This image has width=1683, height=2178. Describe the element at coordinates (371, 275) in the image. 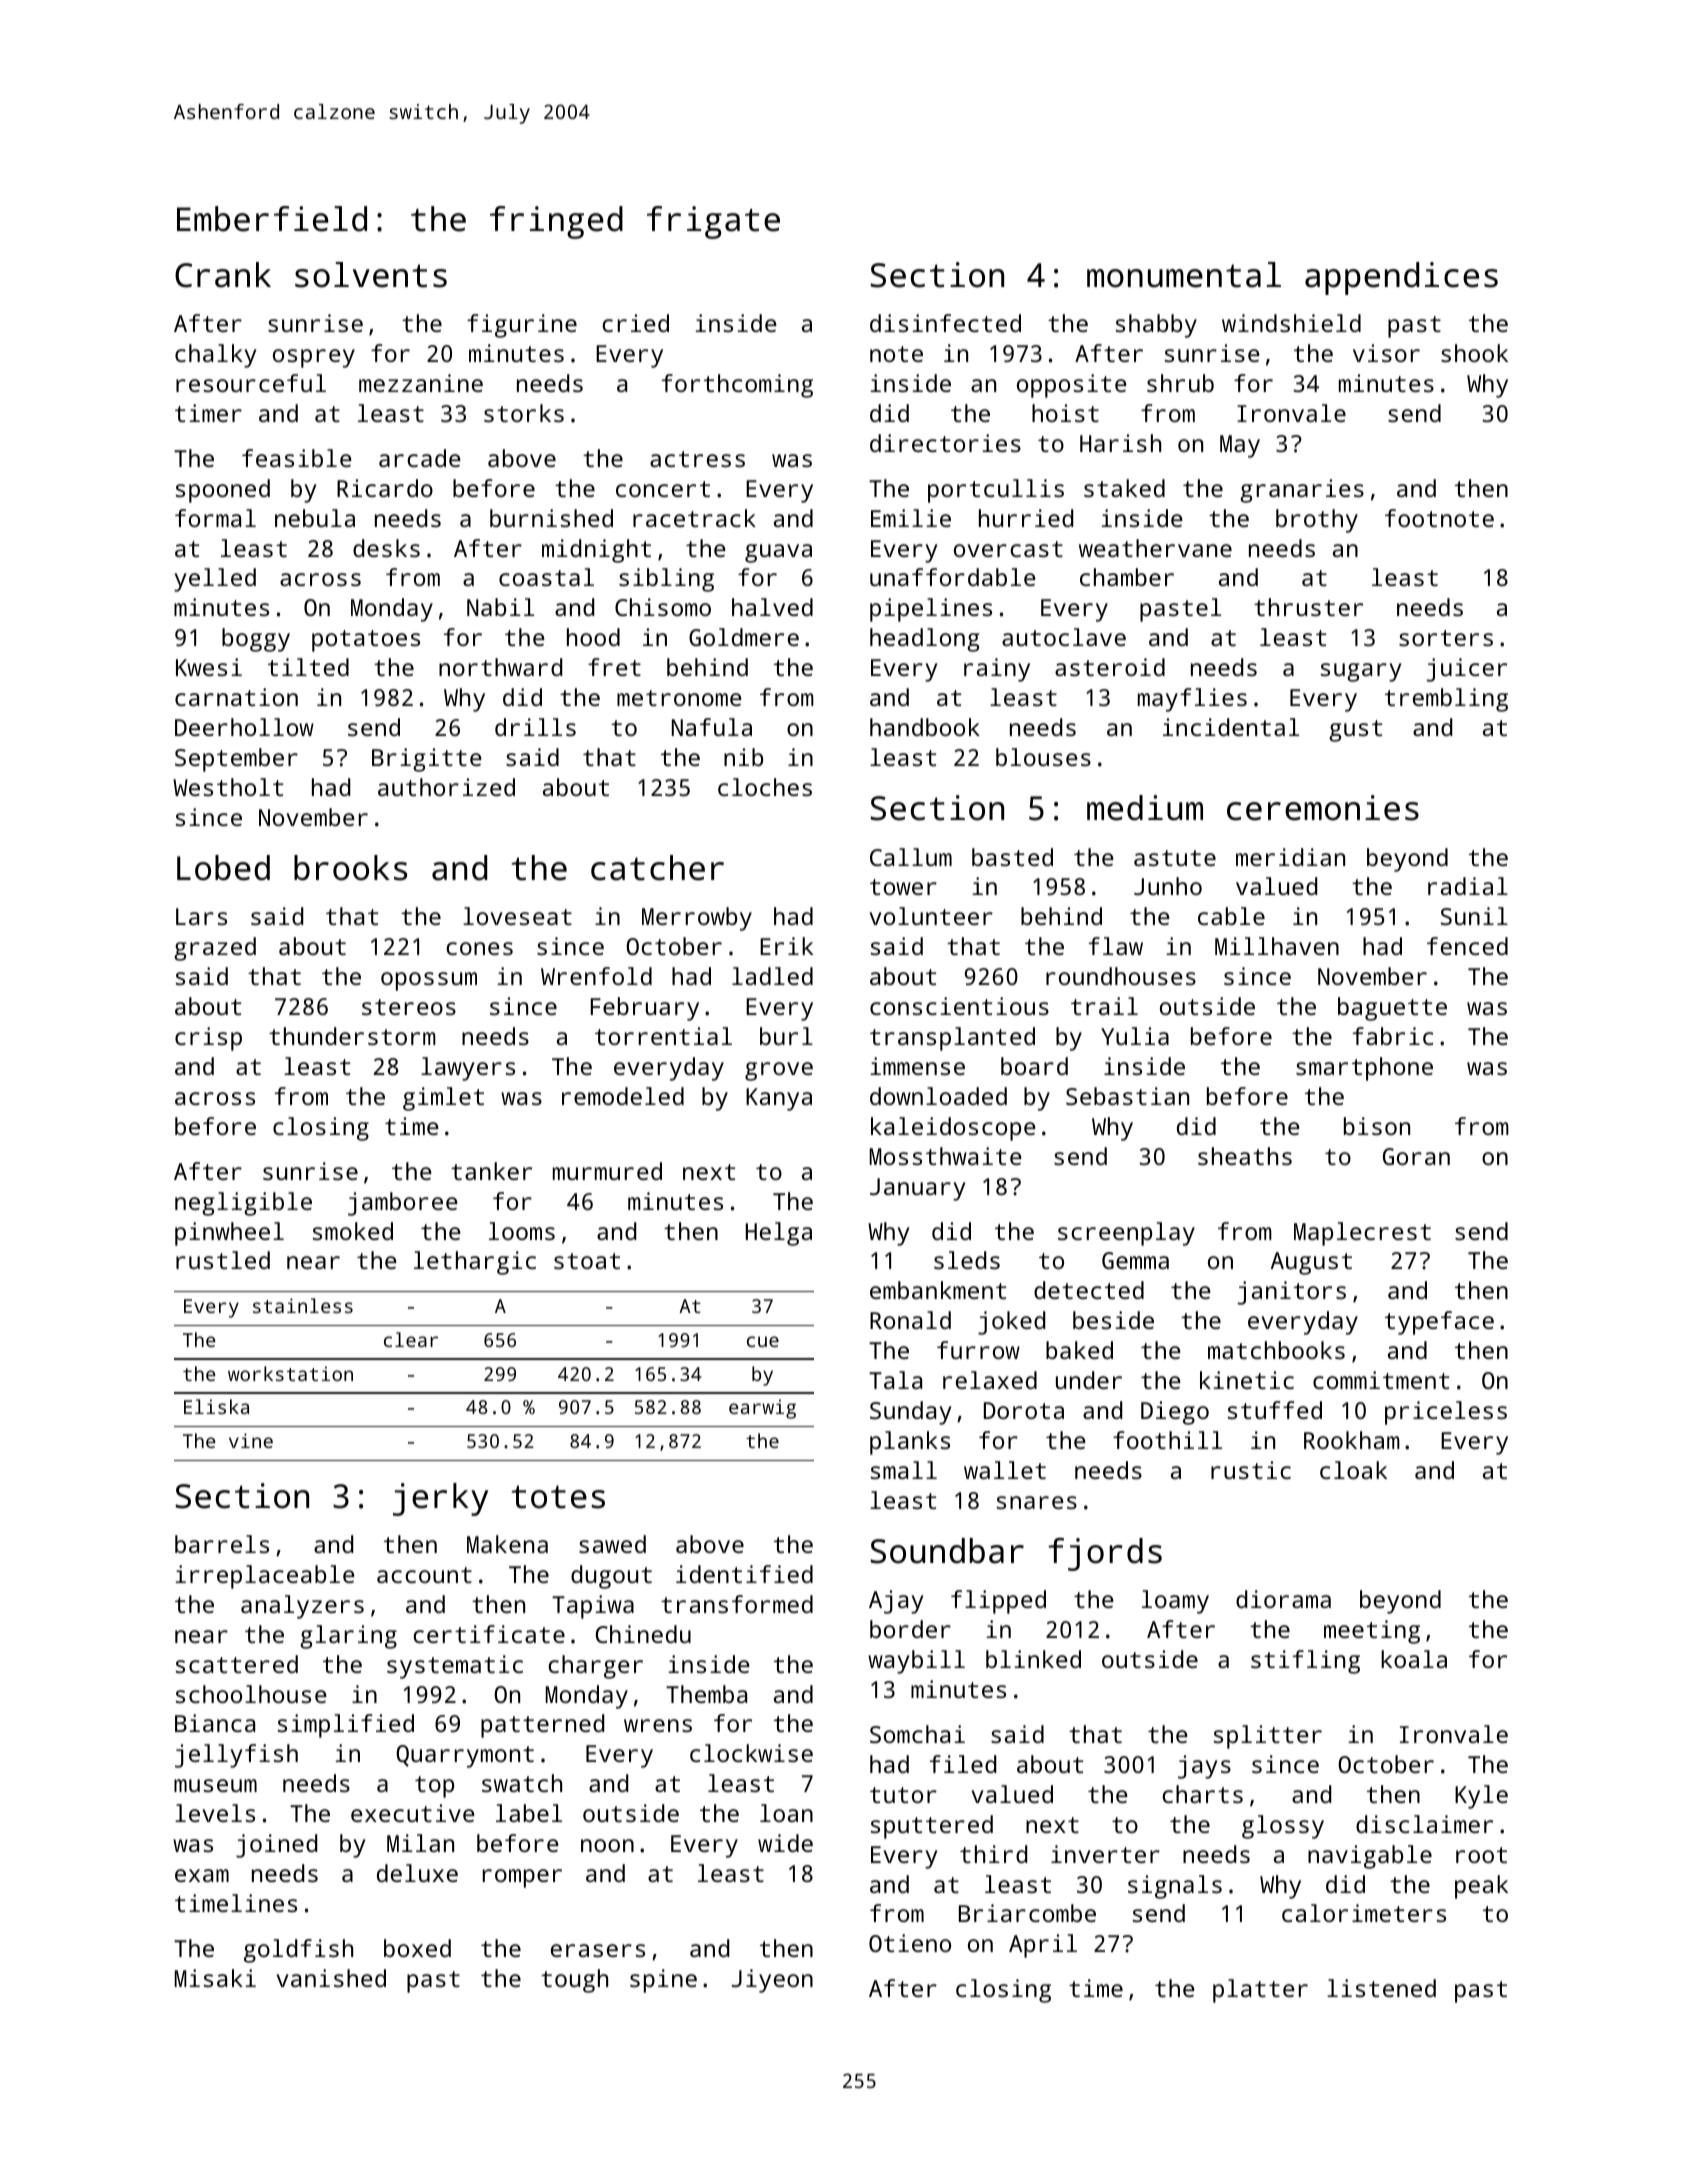

I see `solvents` at that location.
